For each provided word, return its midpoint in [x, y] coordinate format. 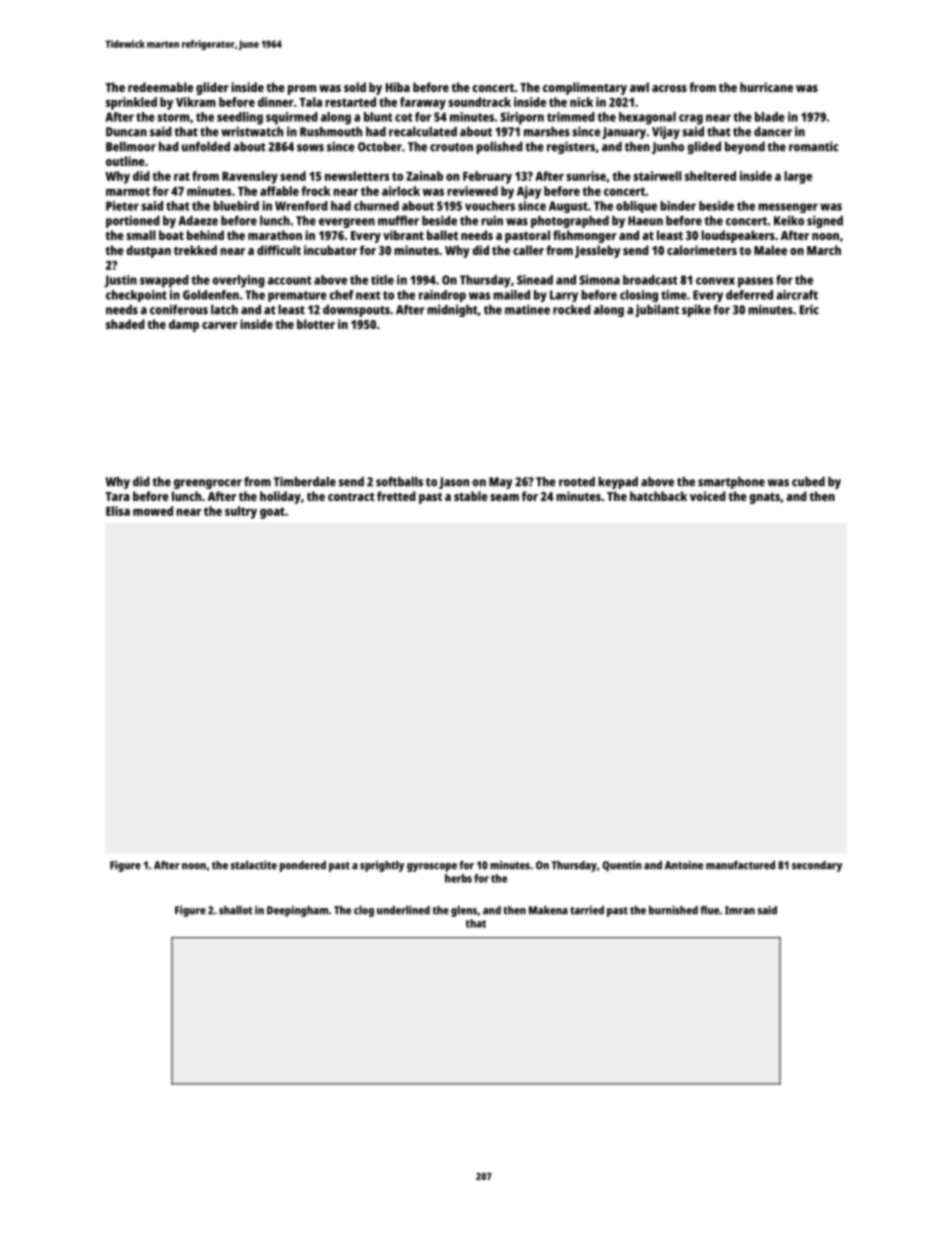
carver [220, 325]
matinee [527, 309]
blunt [378, 117]
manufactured [740, 865]
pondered [303, 866]
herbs [458, 878]
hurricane [766, 87]
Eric [809, 309]
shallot [236, 910]
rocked [572, 310]
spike [696, 310]
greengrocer [208, 484]
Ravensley [250, 177]
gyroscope [432, 867]
